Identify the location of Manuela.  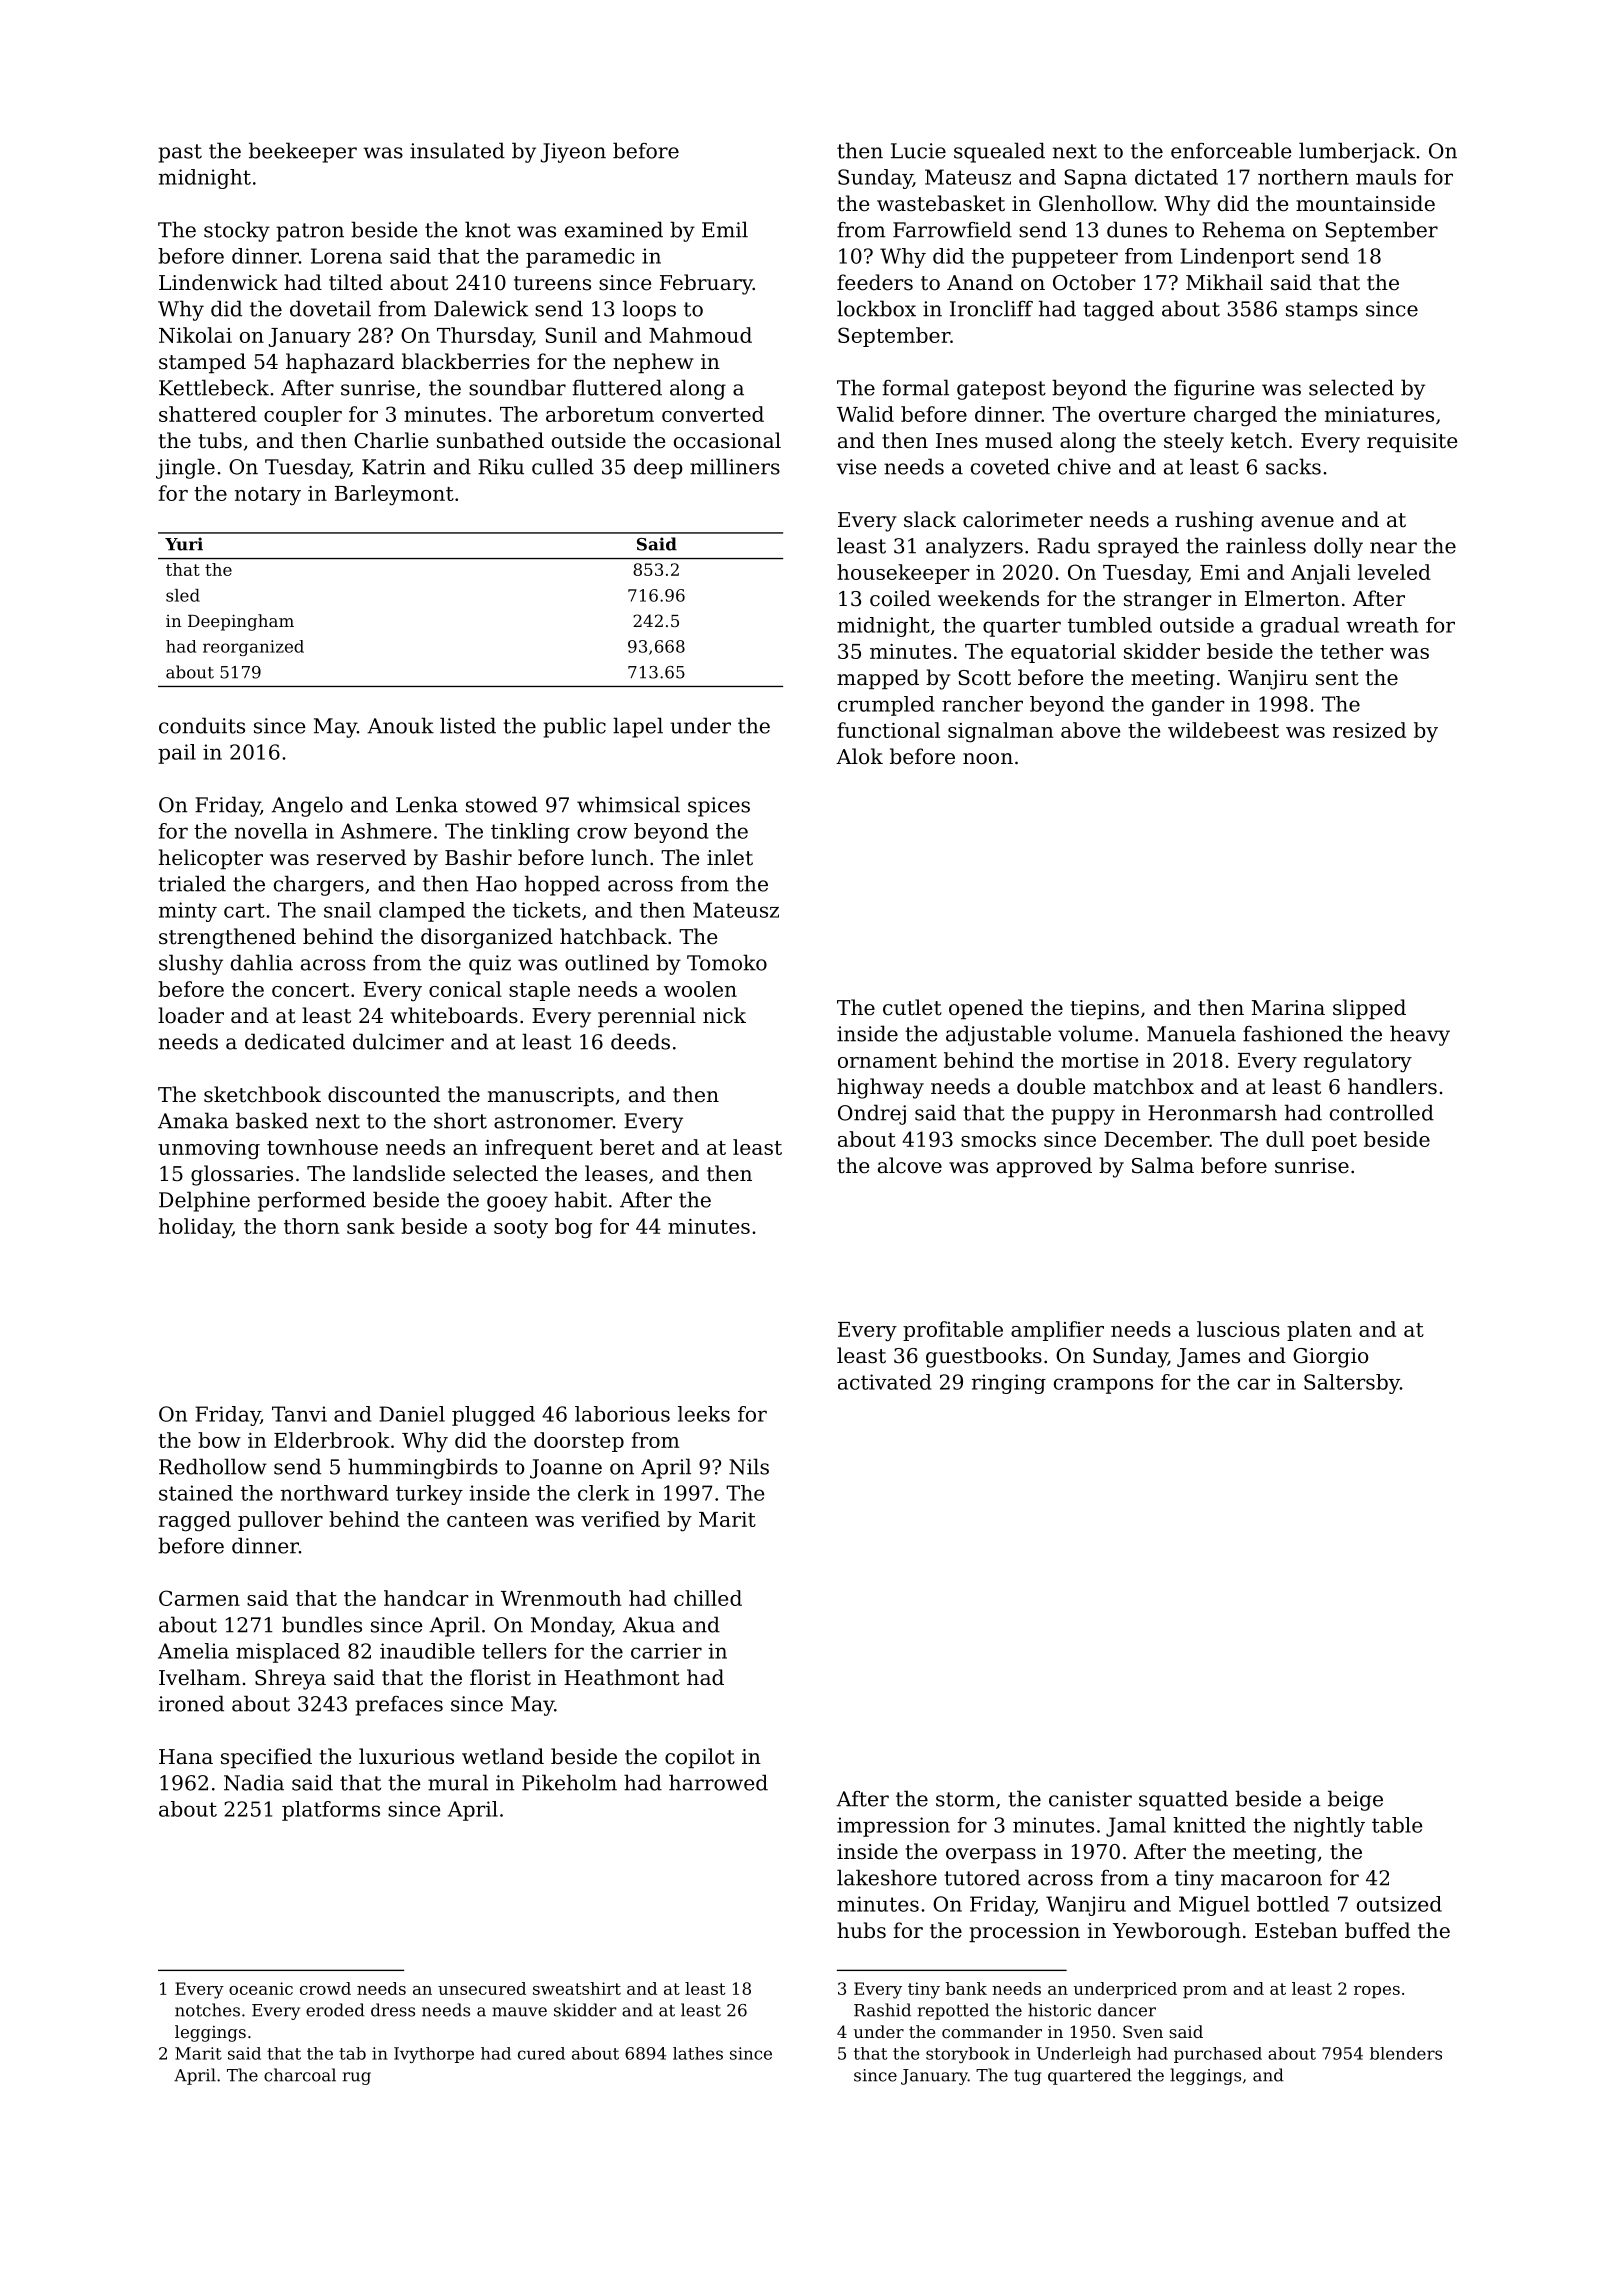
(1191, 1033).
